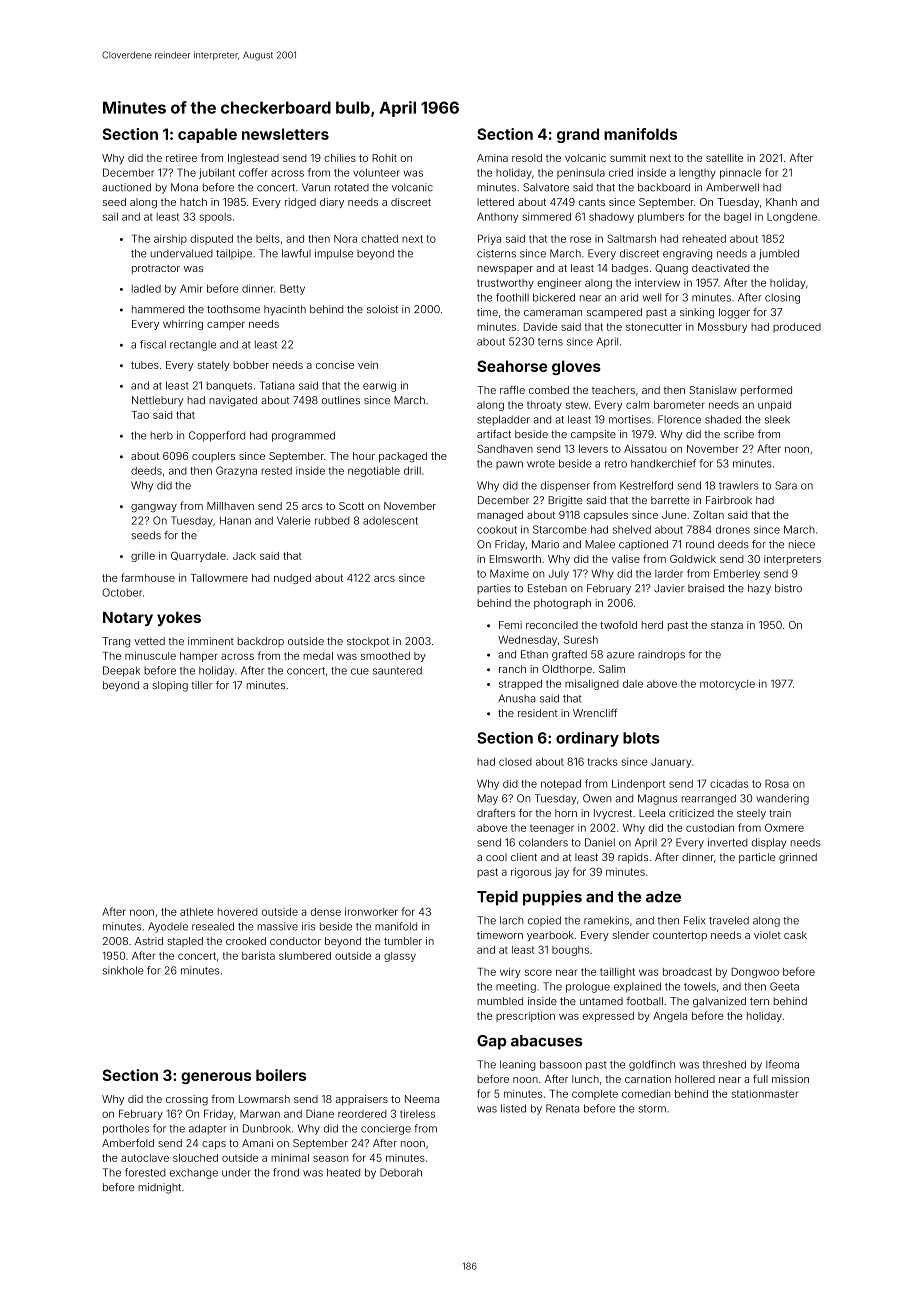 This screenshot has width=924, height=1308. Describe the element at coordinates (512, 297) in the screenshot. I see `foothill` at that location.
